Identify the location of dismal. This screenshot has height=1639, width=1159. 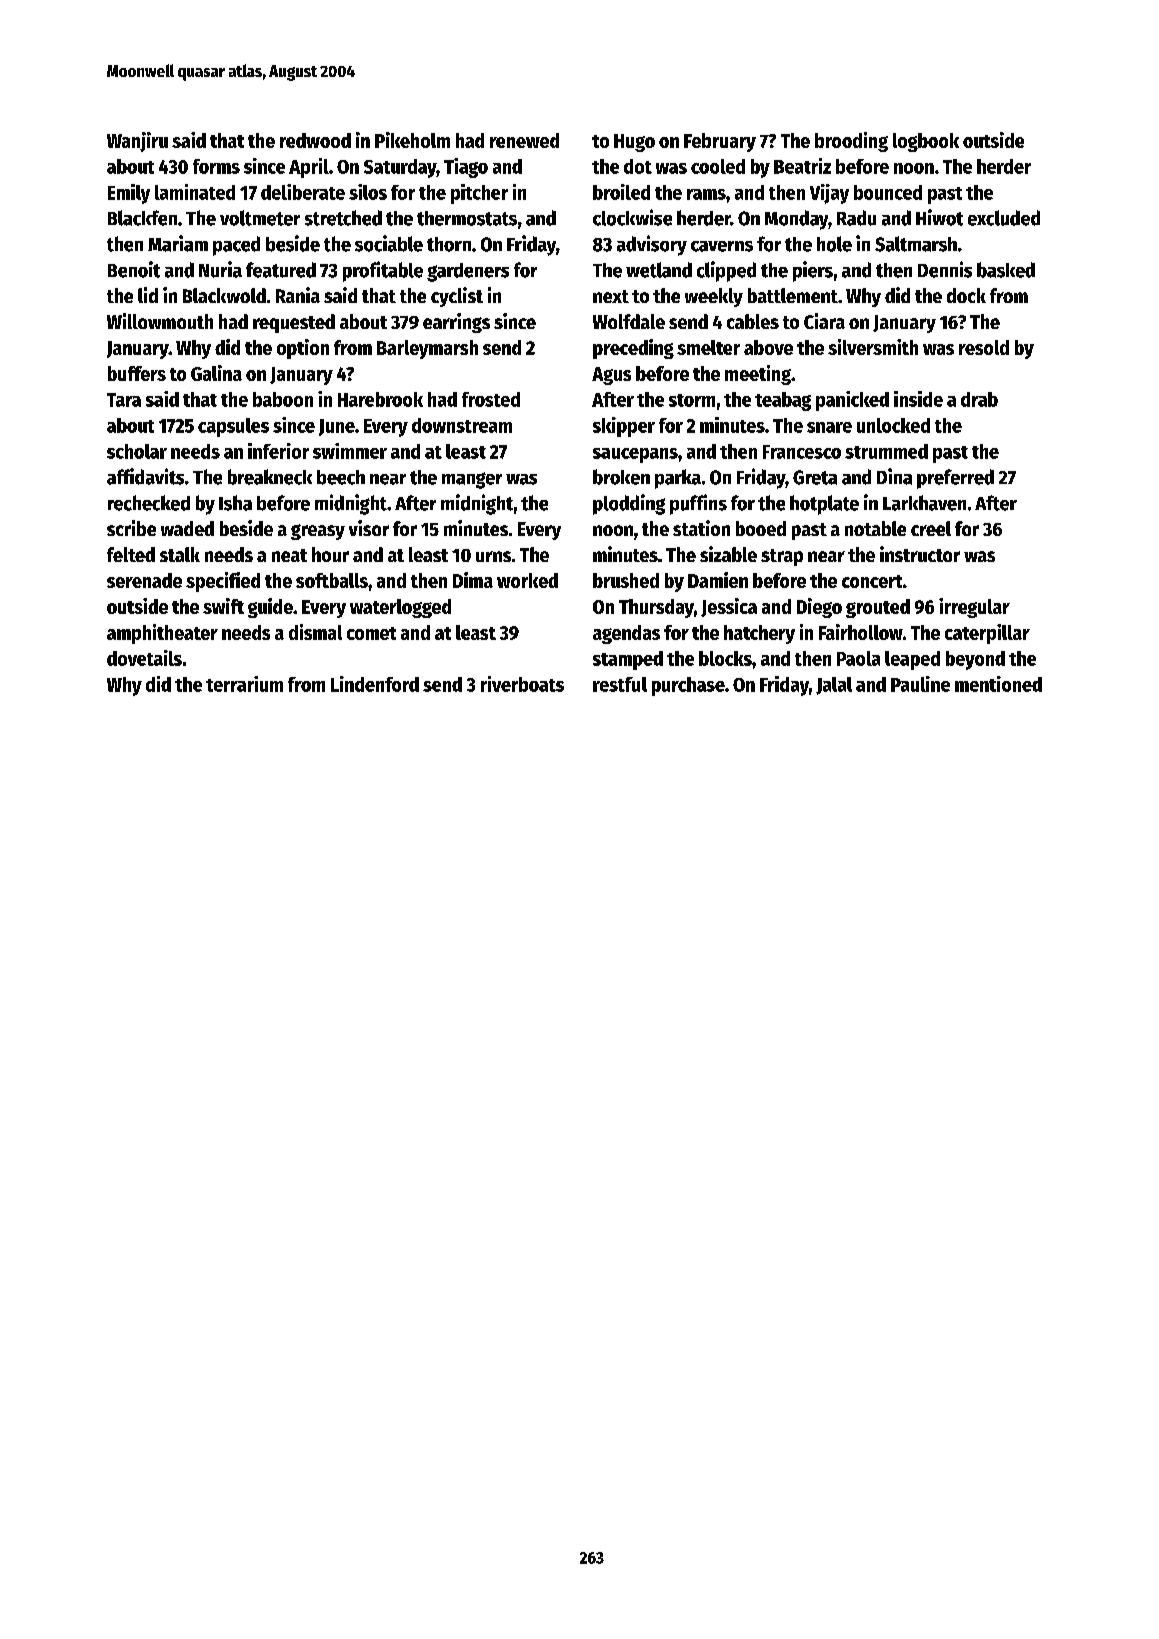
(315, 632).
